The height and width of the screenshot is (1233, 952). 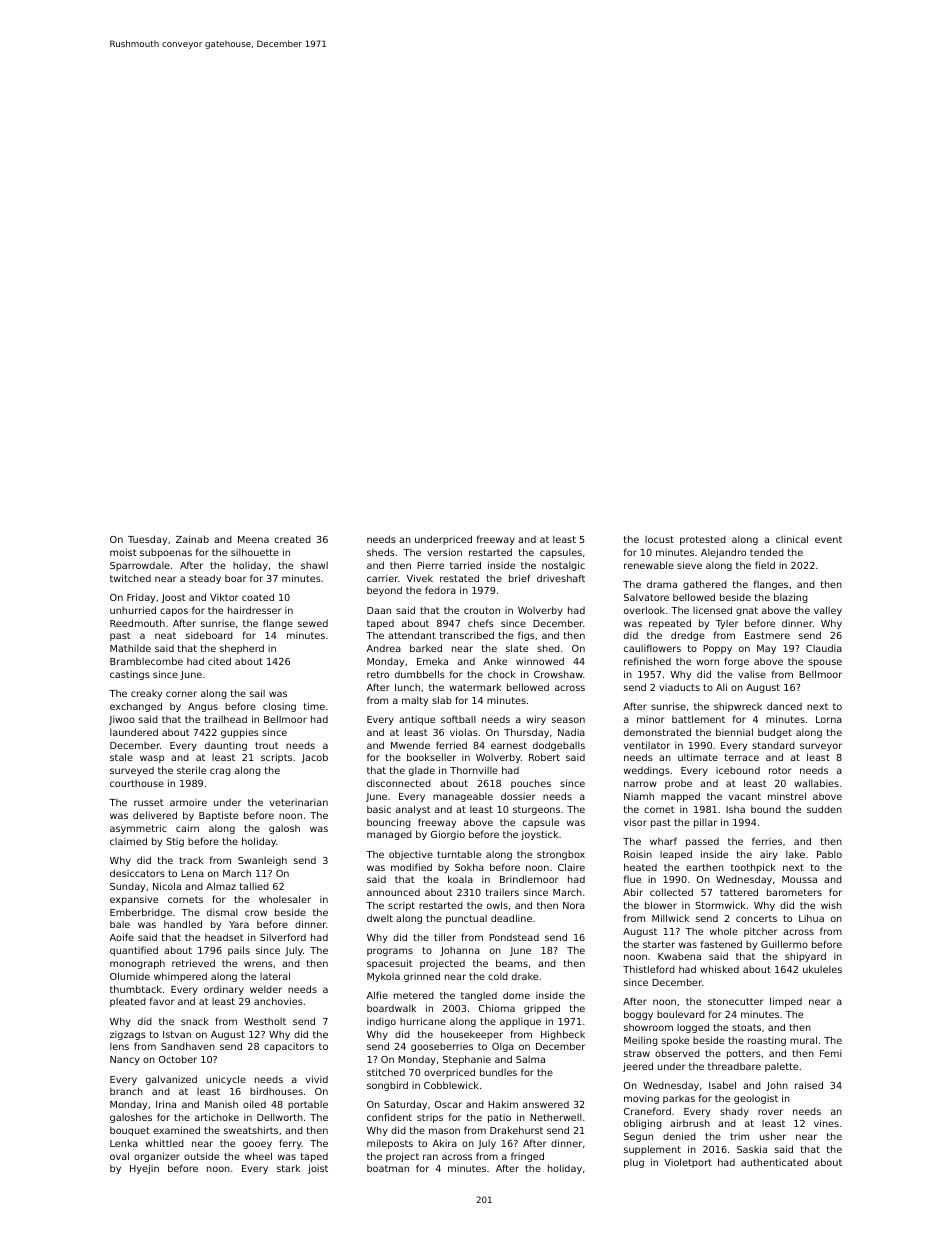 What do you see at coordinates (137, 623) in the screenshot?
I see `Reedmouth` at bounding box center [137, 623].
